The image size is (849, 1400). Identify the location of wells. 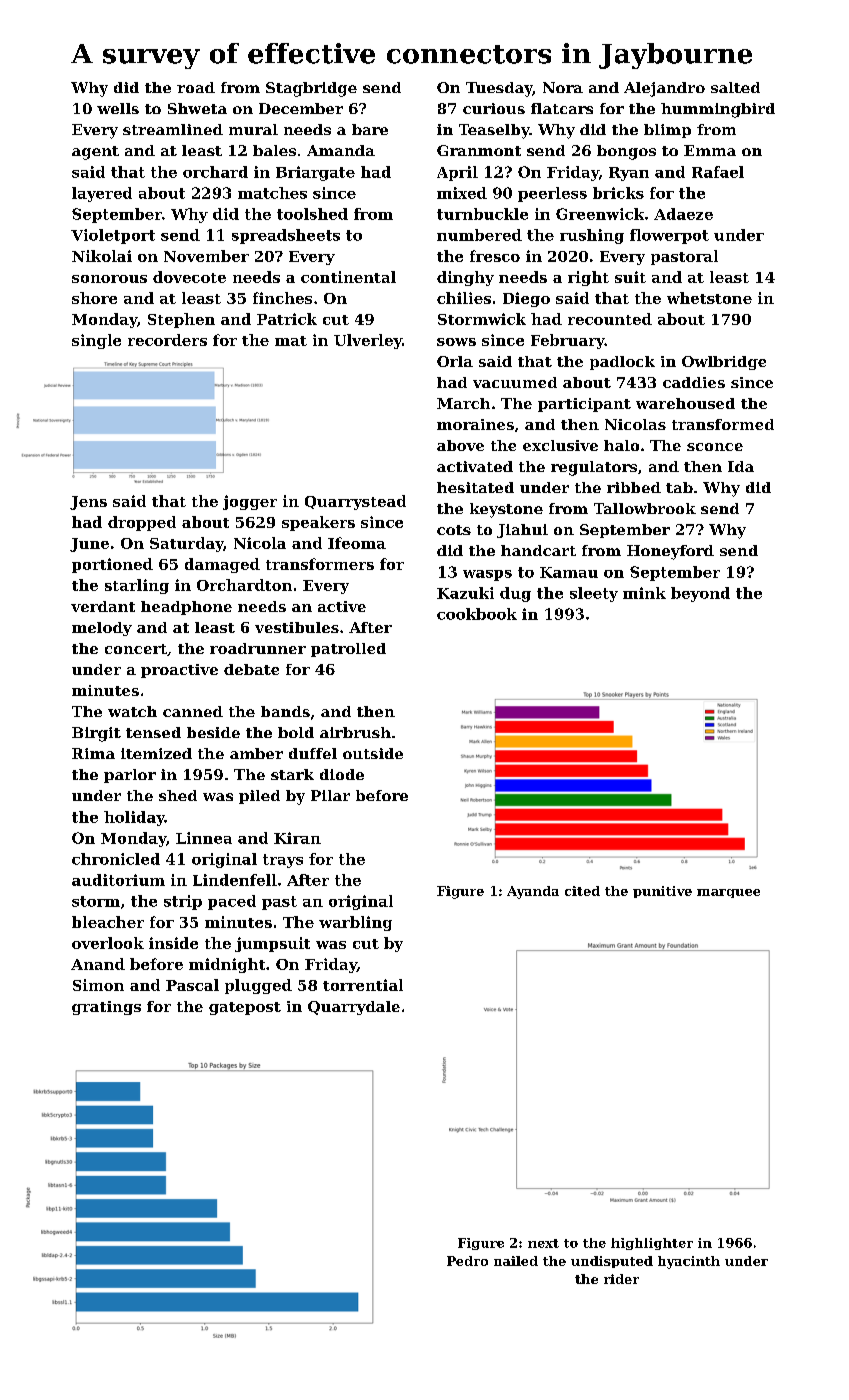
(118, 108).
